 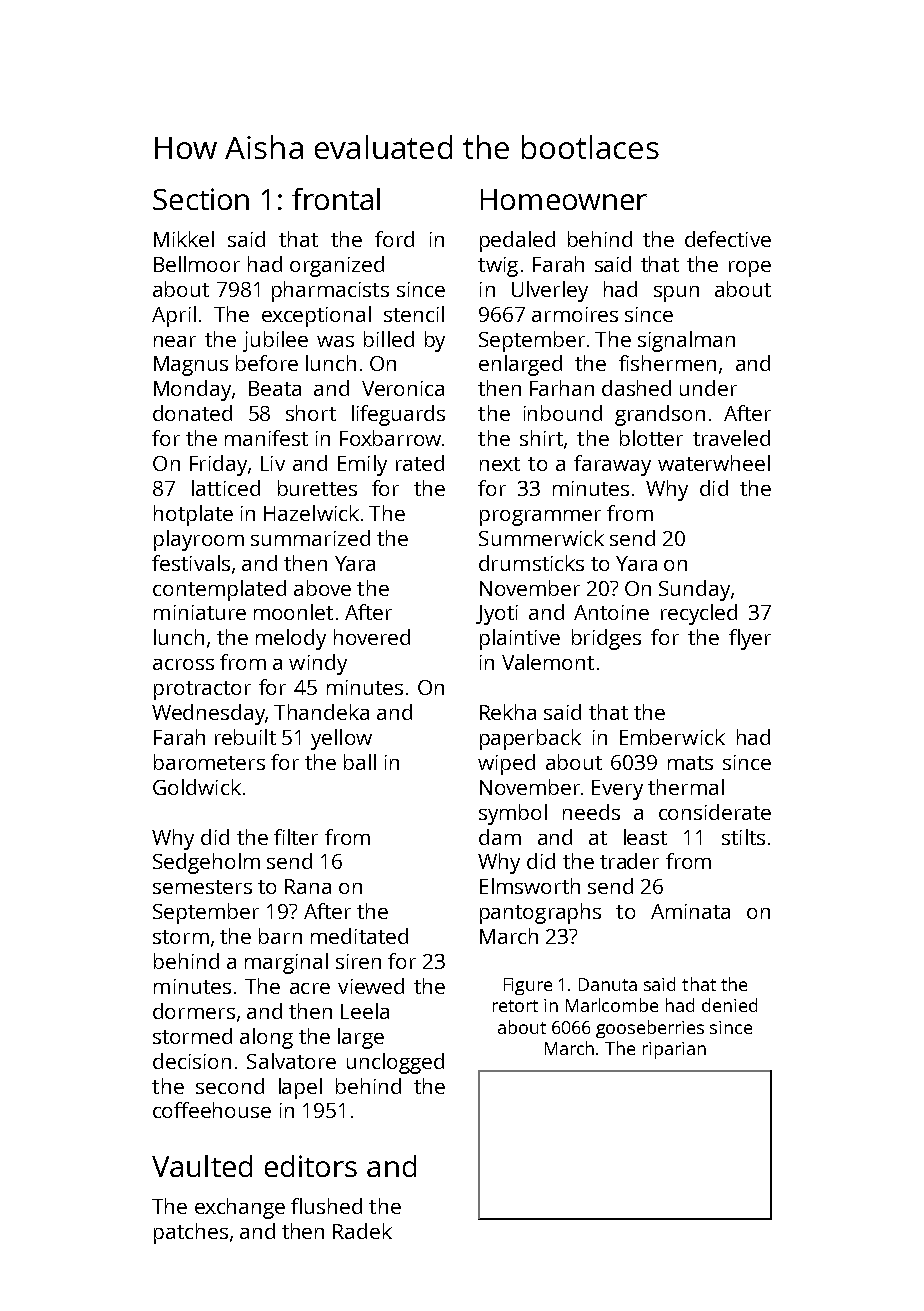 What do you see at coordinates (191, 1233) in the document?
I see `patches` at bounding box center [191, 1233].
